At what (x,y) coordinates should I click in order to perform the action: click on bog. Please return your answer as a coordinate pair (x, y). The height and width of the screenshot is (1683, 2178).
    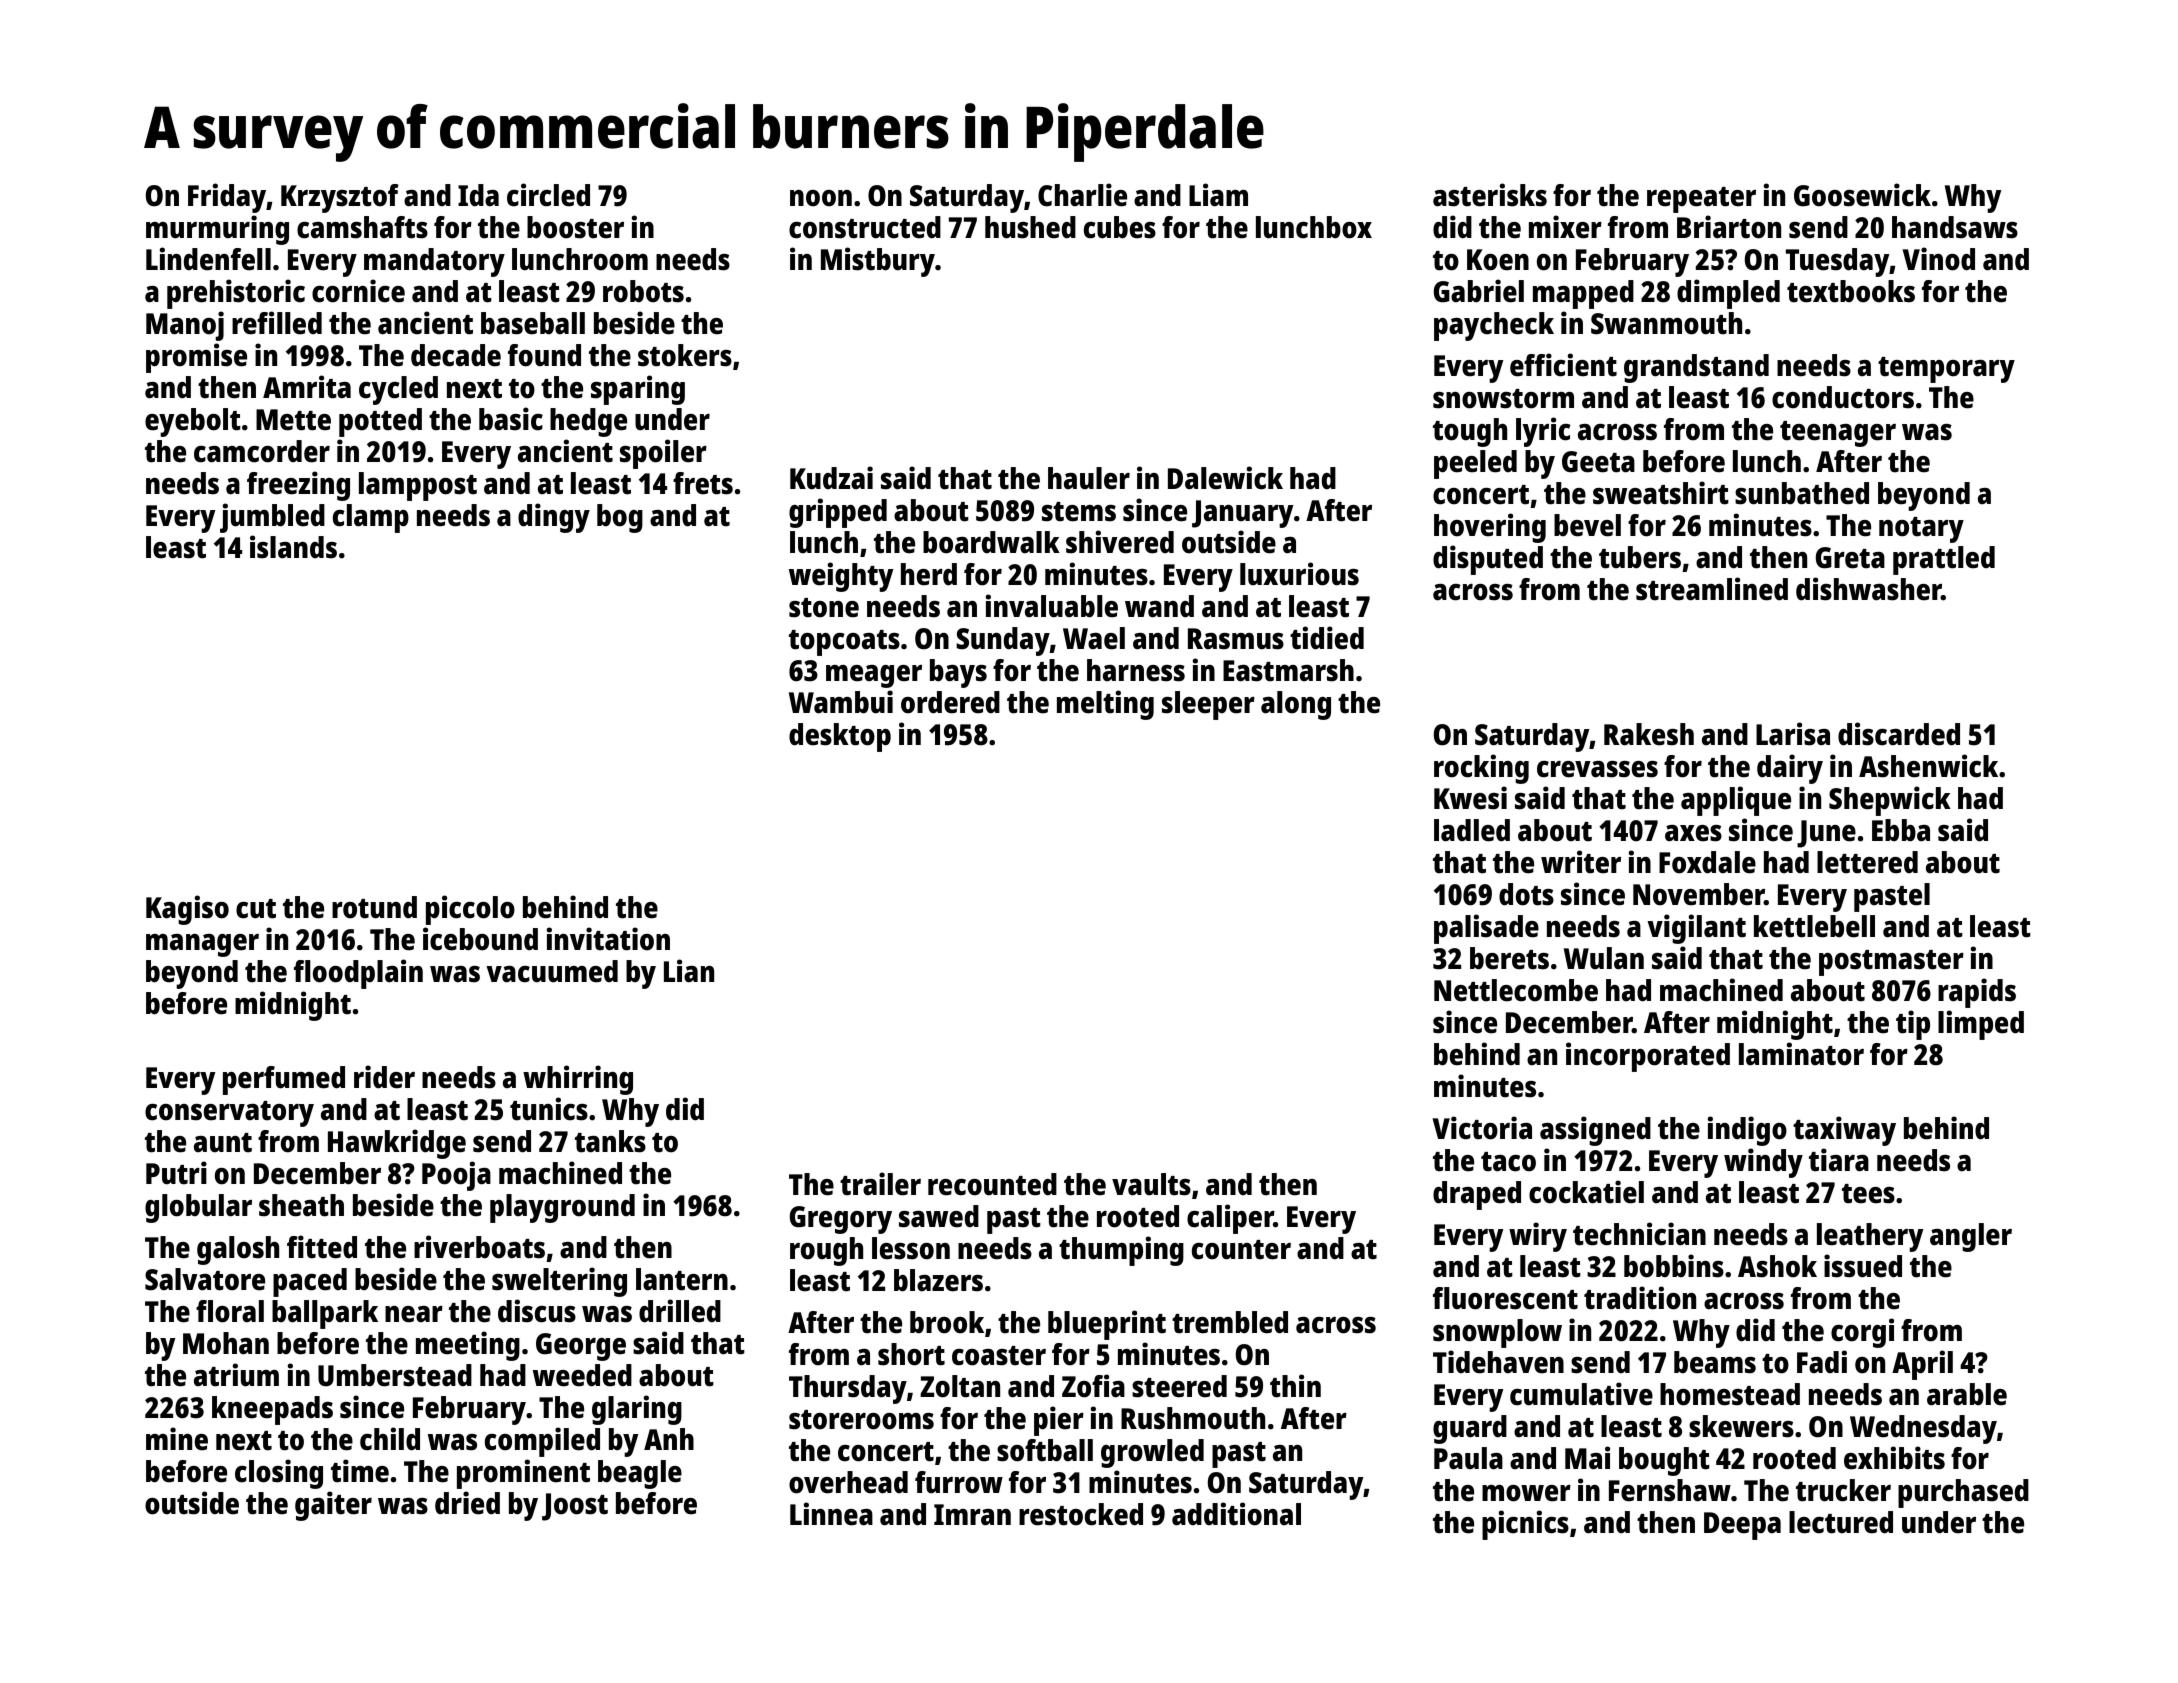
    Looking at the image, I should click on (620, 518).
